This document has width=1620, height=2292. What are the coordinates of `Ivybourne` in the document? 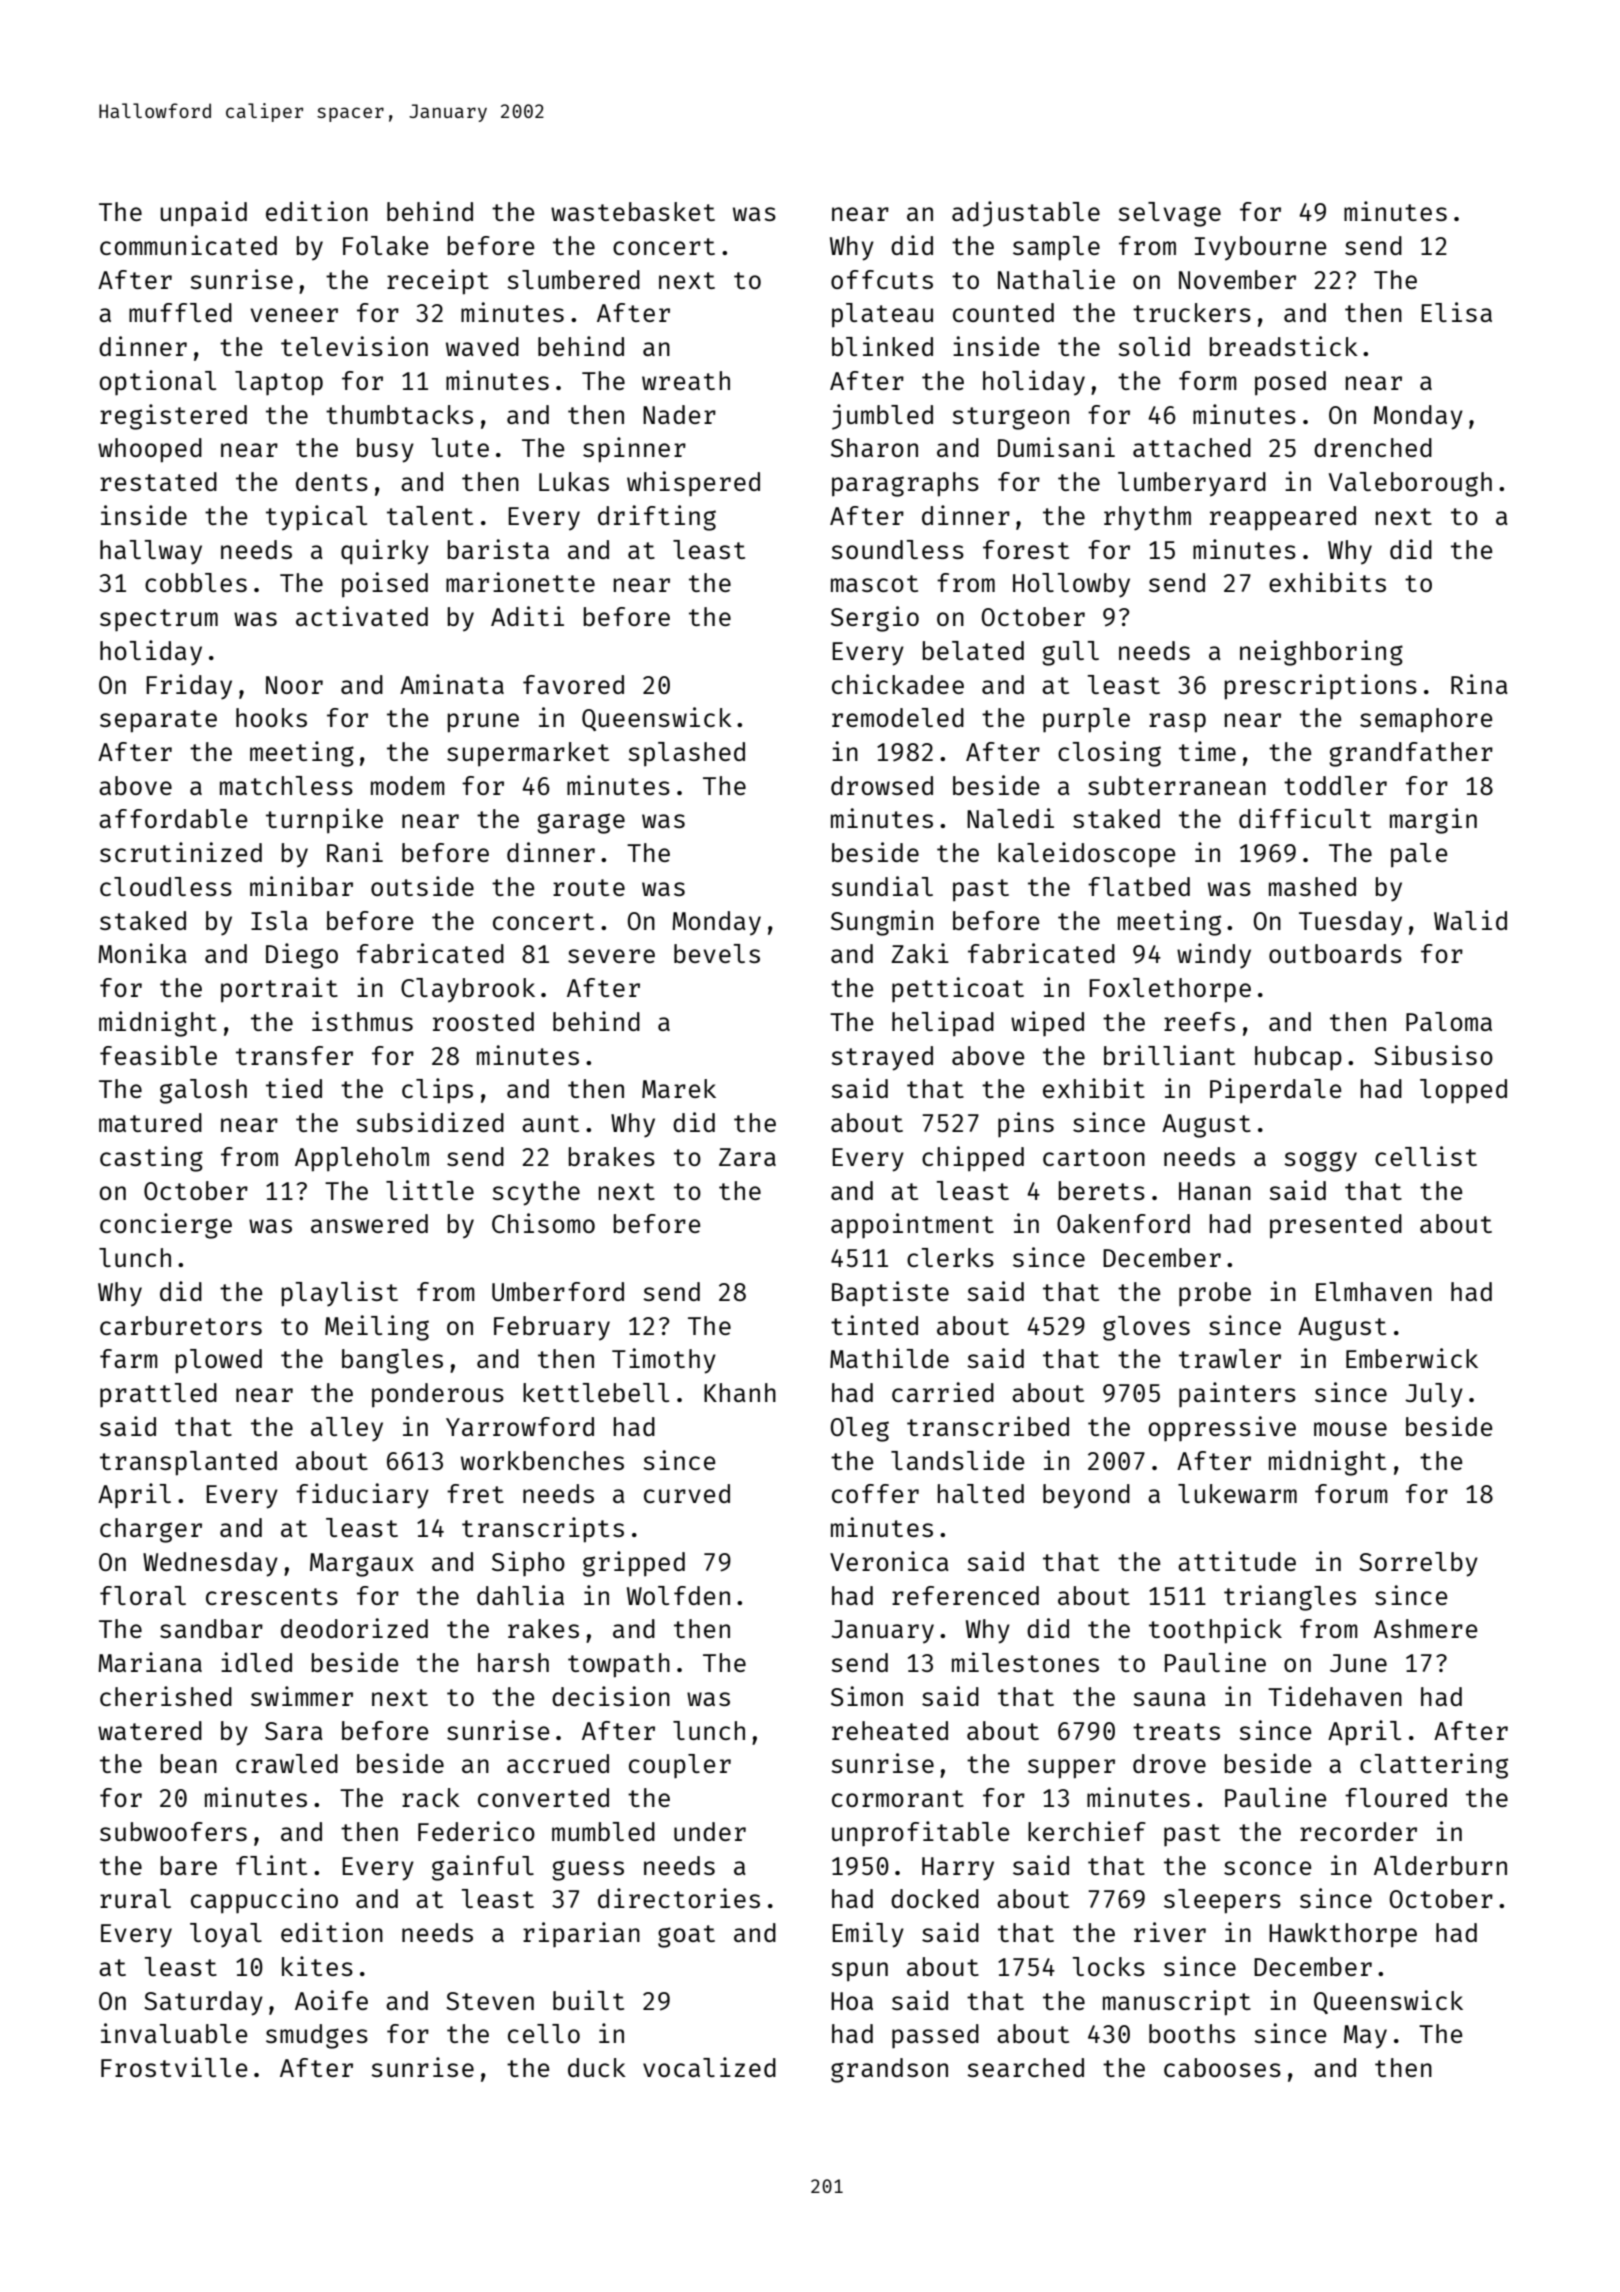 It's located at (1260, 248).
